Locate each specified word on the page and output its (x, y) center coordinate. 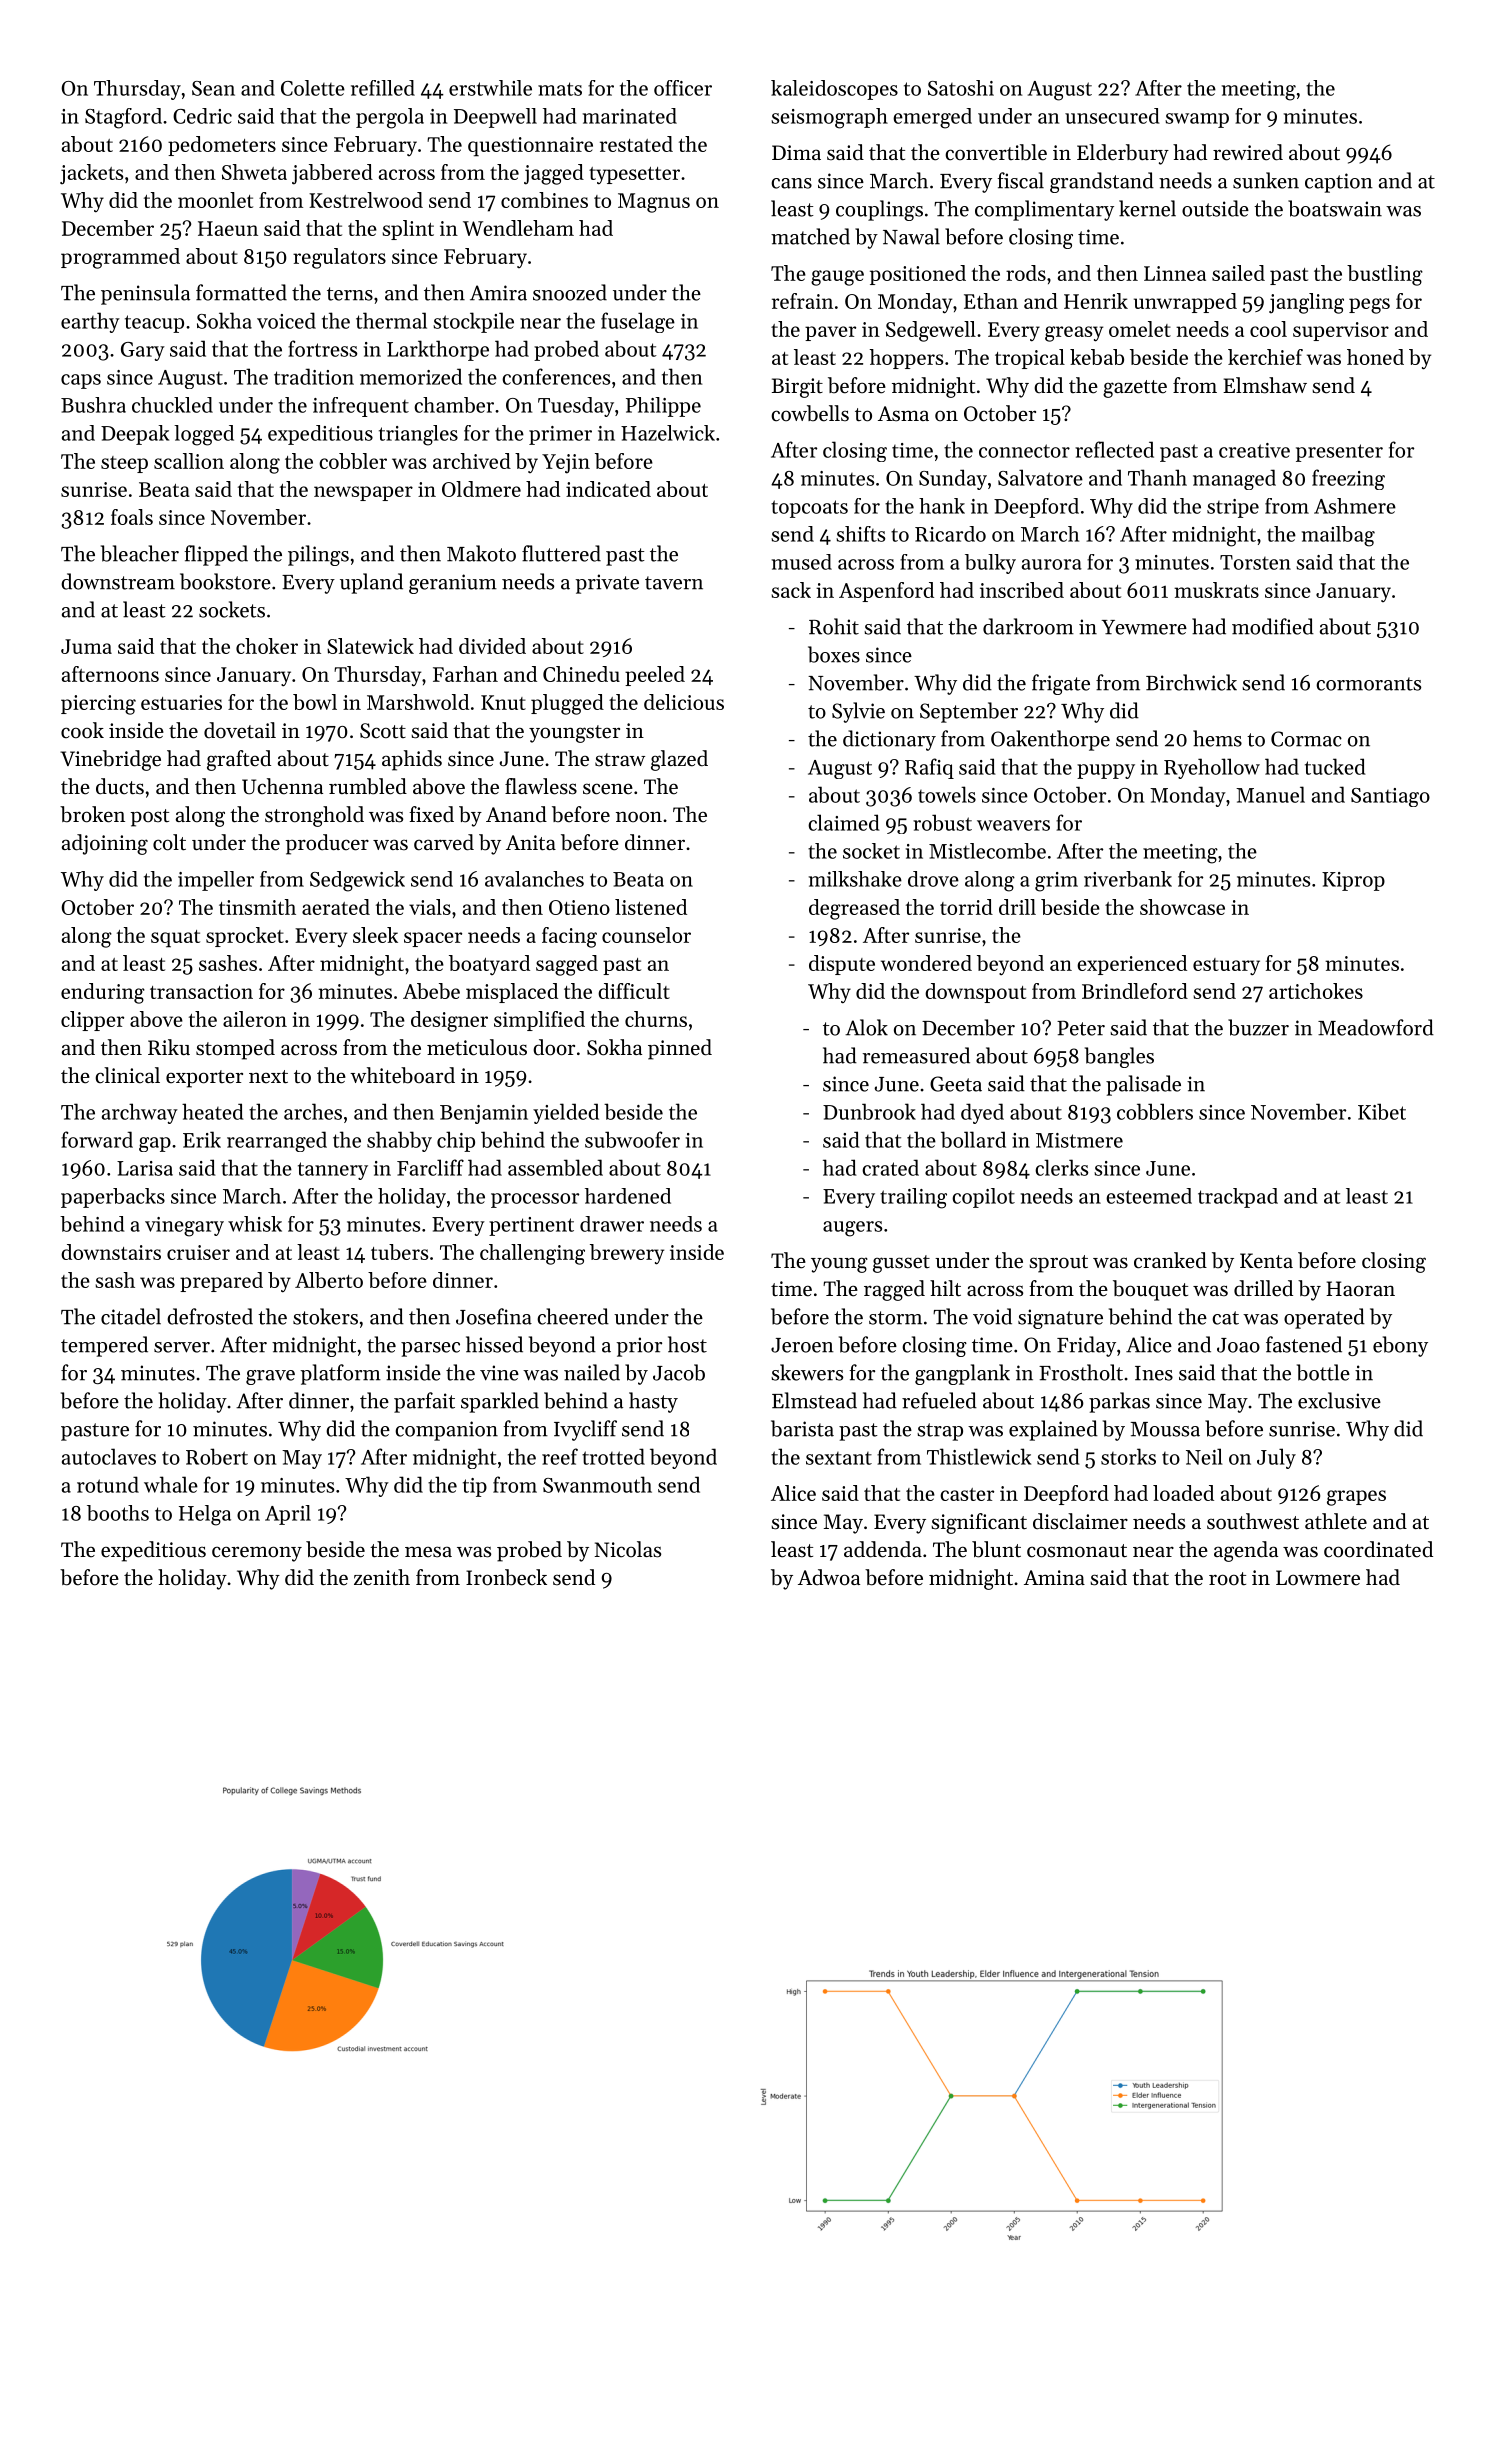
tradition (314, 376)
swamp (1197, 120)
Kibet (1382, 1111)
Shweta (254, 172)
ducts (120, 786)
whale (171, 1484)
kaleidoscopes (834, 90)
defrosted (210, 1316)
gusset (901, 1264)
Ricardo (950, 534)
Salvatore (1040, 477)
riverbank (1128, 879)
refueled (939, 1400)
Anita (531, 843)
